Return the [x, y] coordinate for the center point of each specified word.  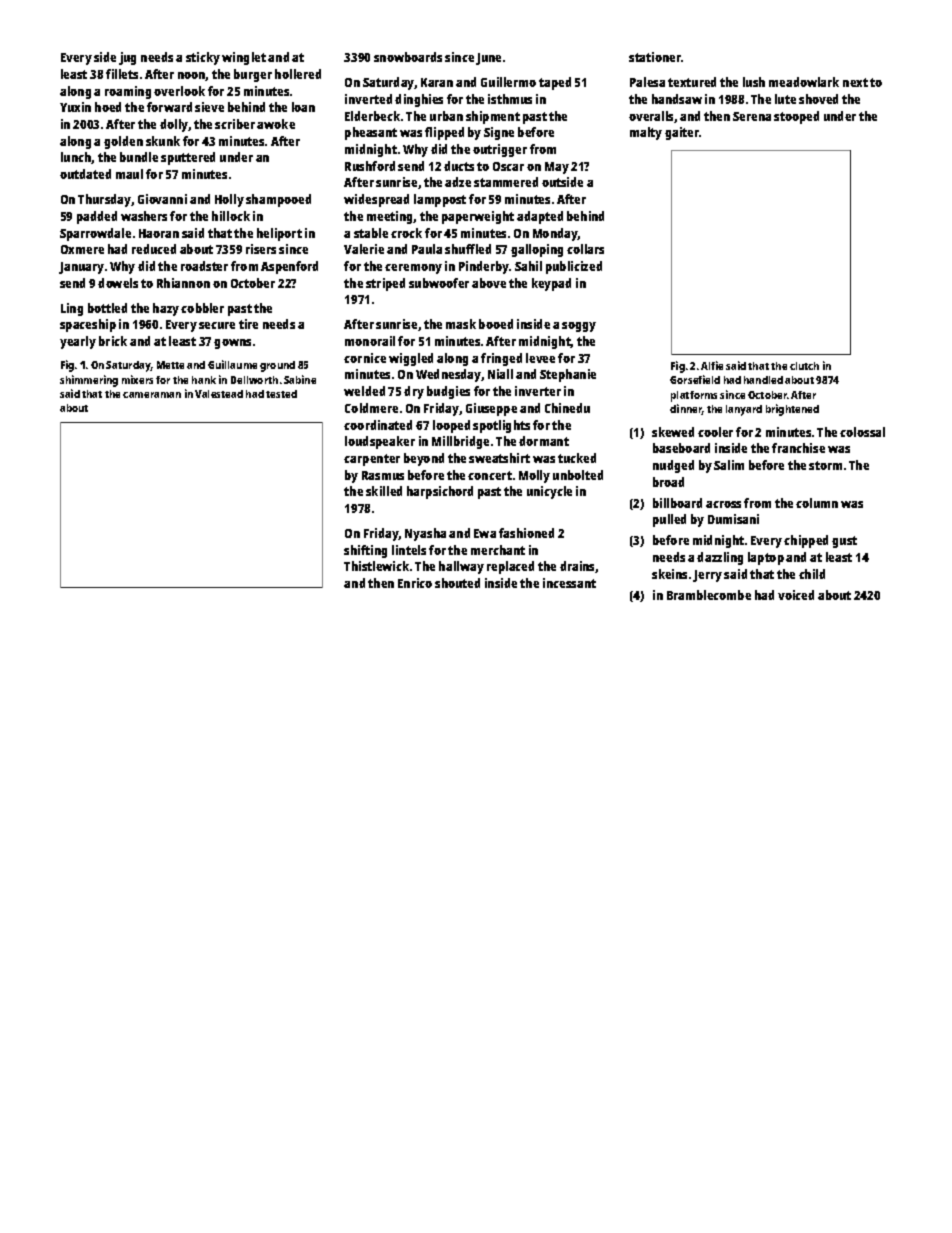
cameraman [152, 395]
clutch [804, 366]
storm [825, 465]
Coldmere [371, 408]
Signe [499, 133]
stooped [796, 117]
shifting [365, 551]
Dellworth [254, 380]
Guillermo [508, 82]
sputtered [188, 158]
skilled [384, 491]
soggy [579, 327]
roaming [128, 92]
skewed [673, 432]
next [855, 82]
